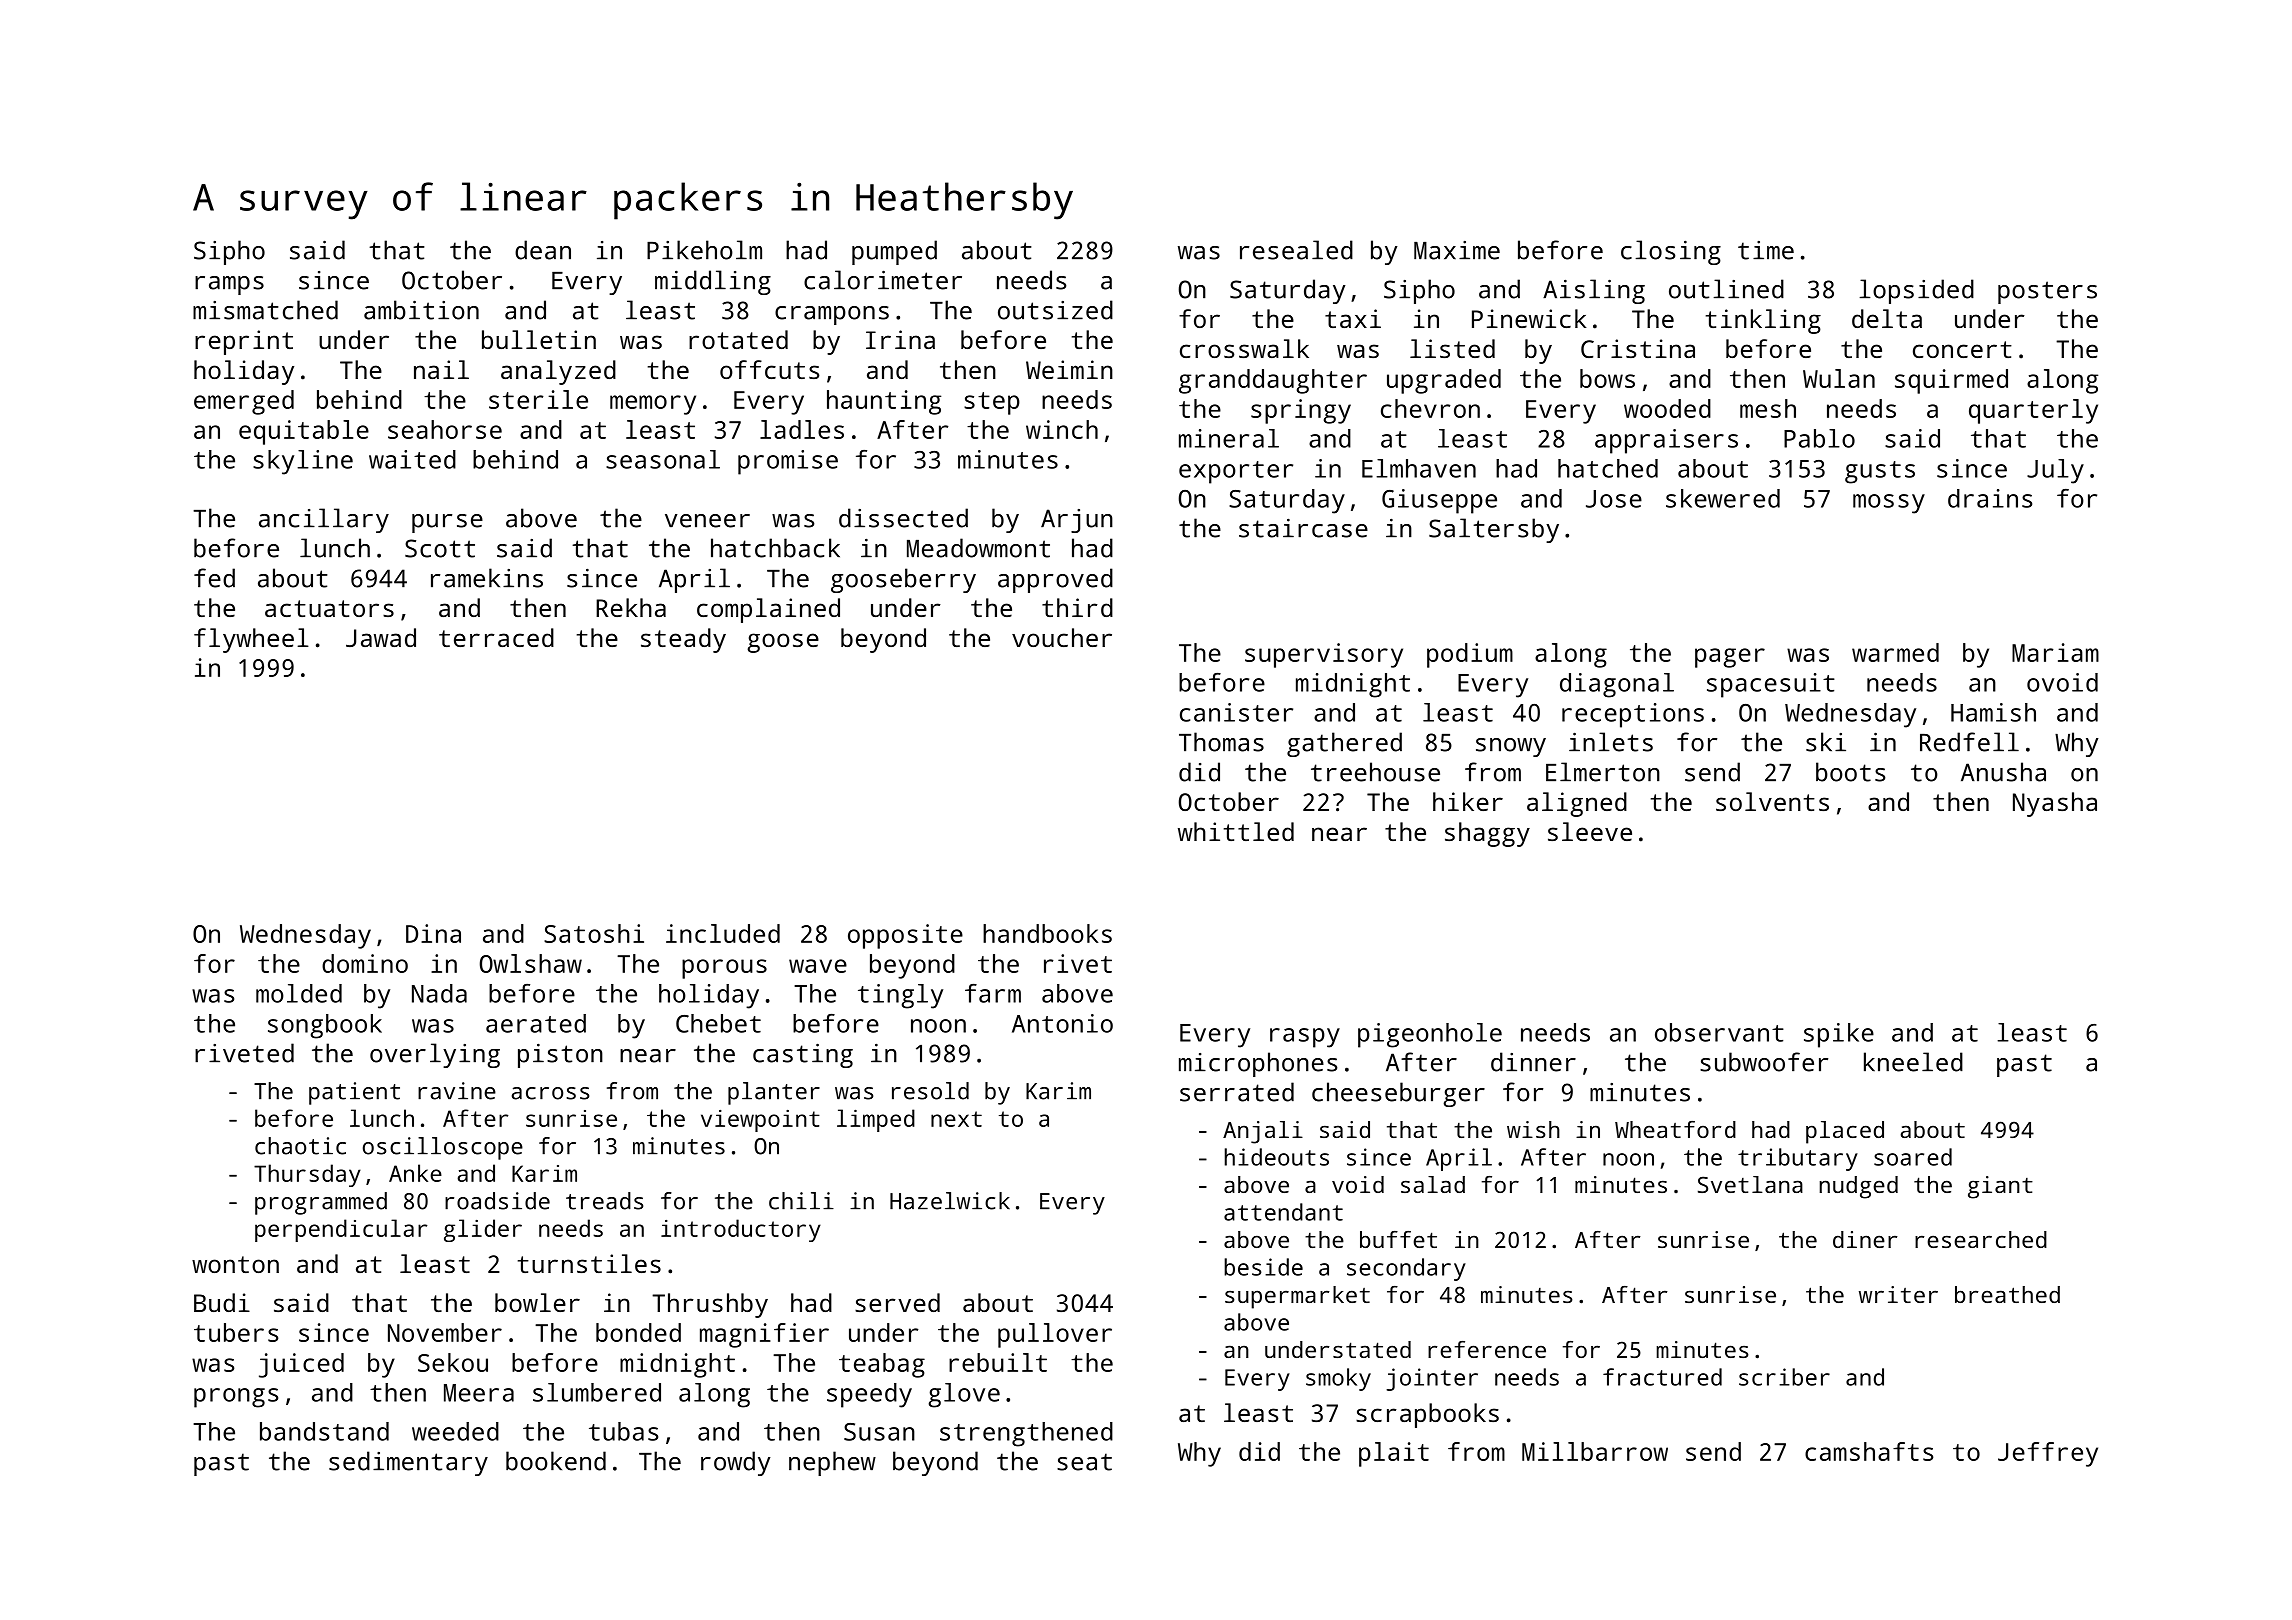 This document has height=1620, width=2292. What do you see at coordinates (539, 339) in the document?
I see `bulletin` at bounding box center [539, 339].
